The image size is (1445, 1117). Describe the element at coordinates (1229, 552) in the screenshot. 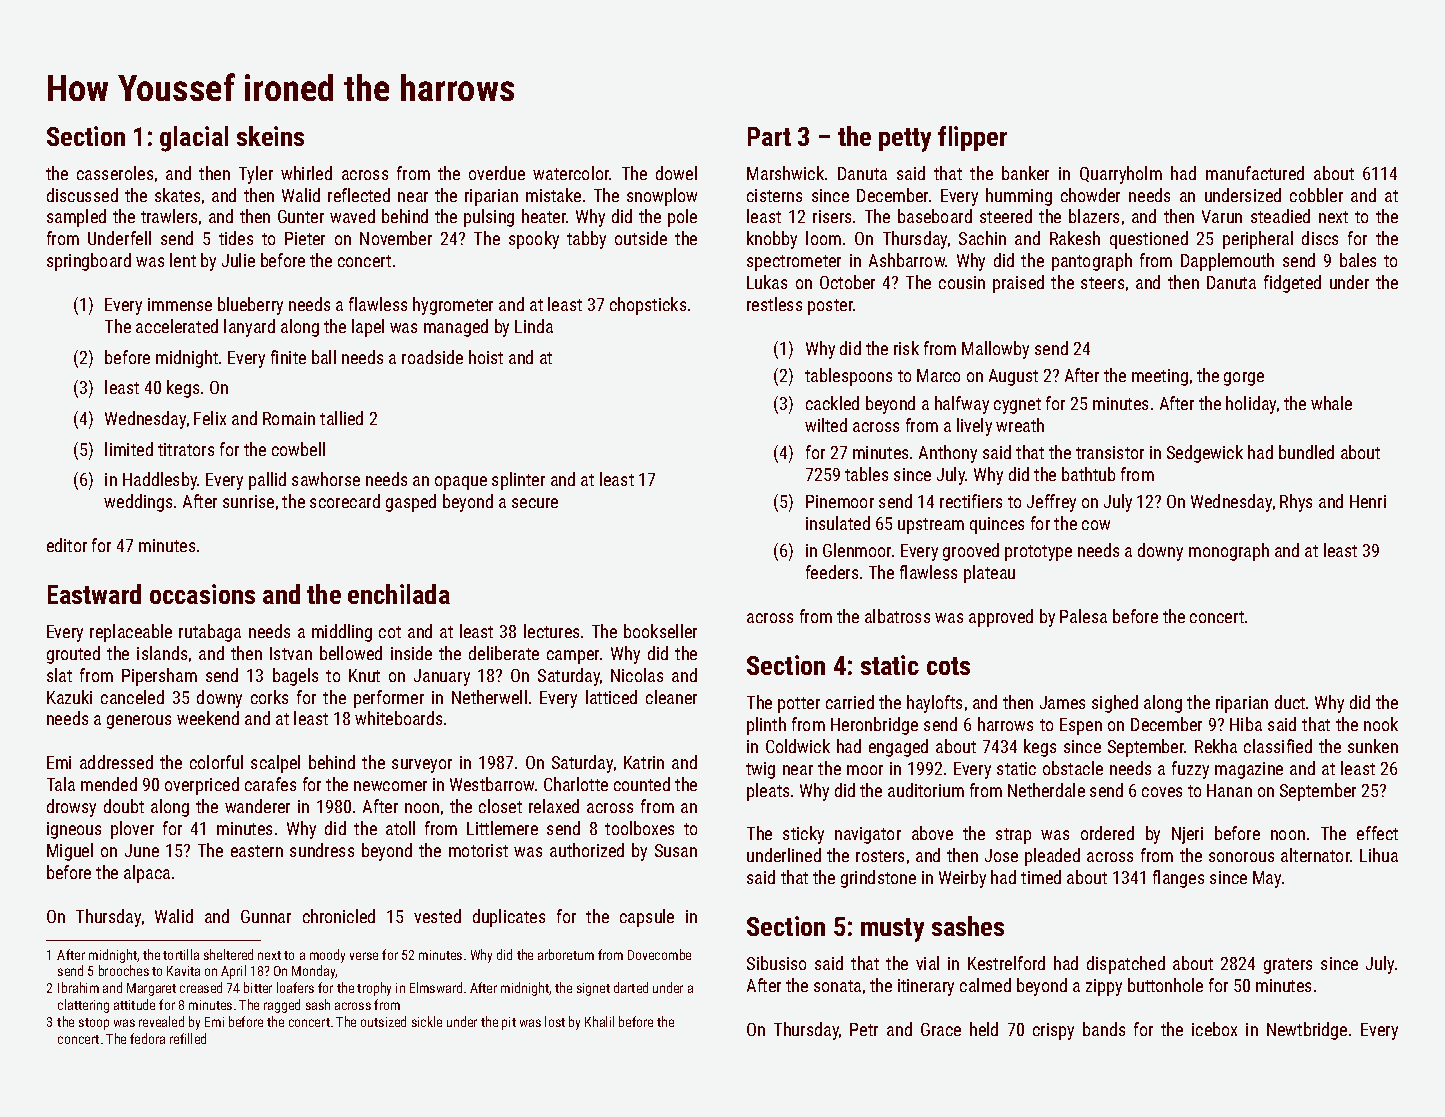

I see `monograph` at that location.
